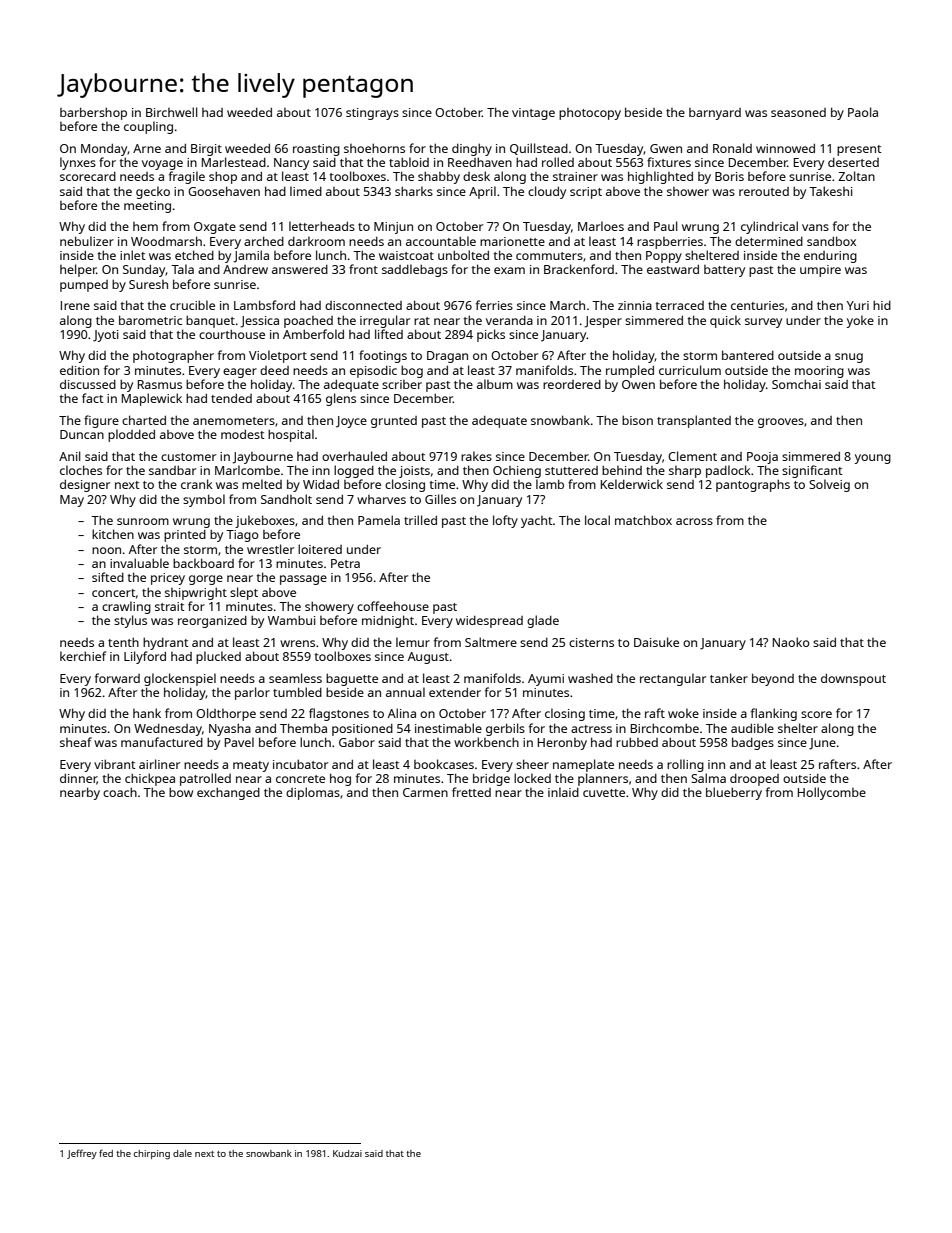 This document has height=1233, width=952. I want to click on modest, so click(243, 434).
